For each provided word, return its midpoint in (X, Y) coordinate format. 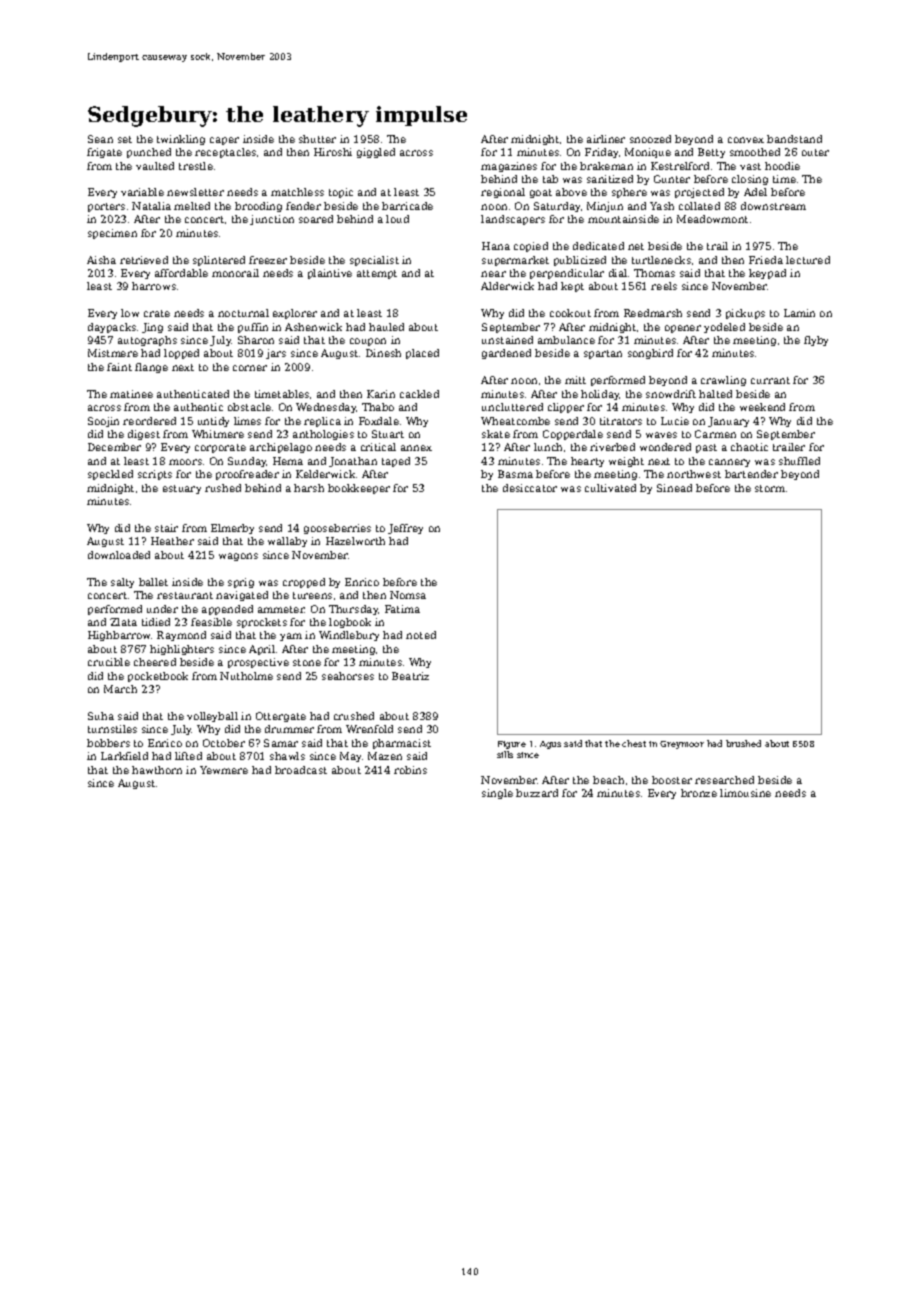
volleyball (212, 717)
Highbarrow (119, 636)
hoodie (782, 166)
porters (106, 207)
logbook (350, 623)
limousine (745, 793)
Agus (550, 745)
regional (503, 193)
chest (634, 743)
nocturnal (243, 313)
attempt (377, 274)
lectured (808, 260)
